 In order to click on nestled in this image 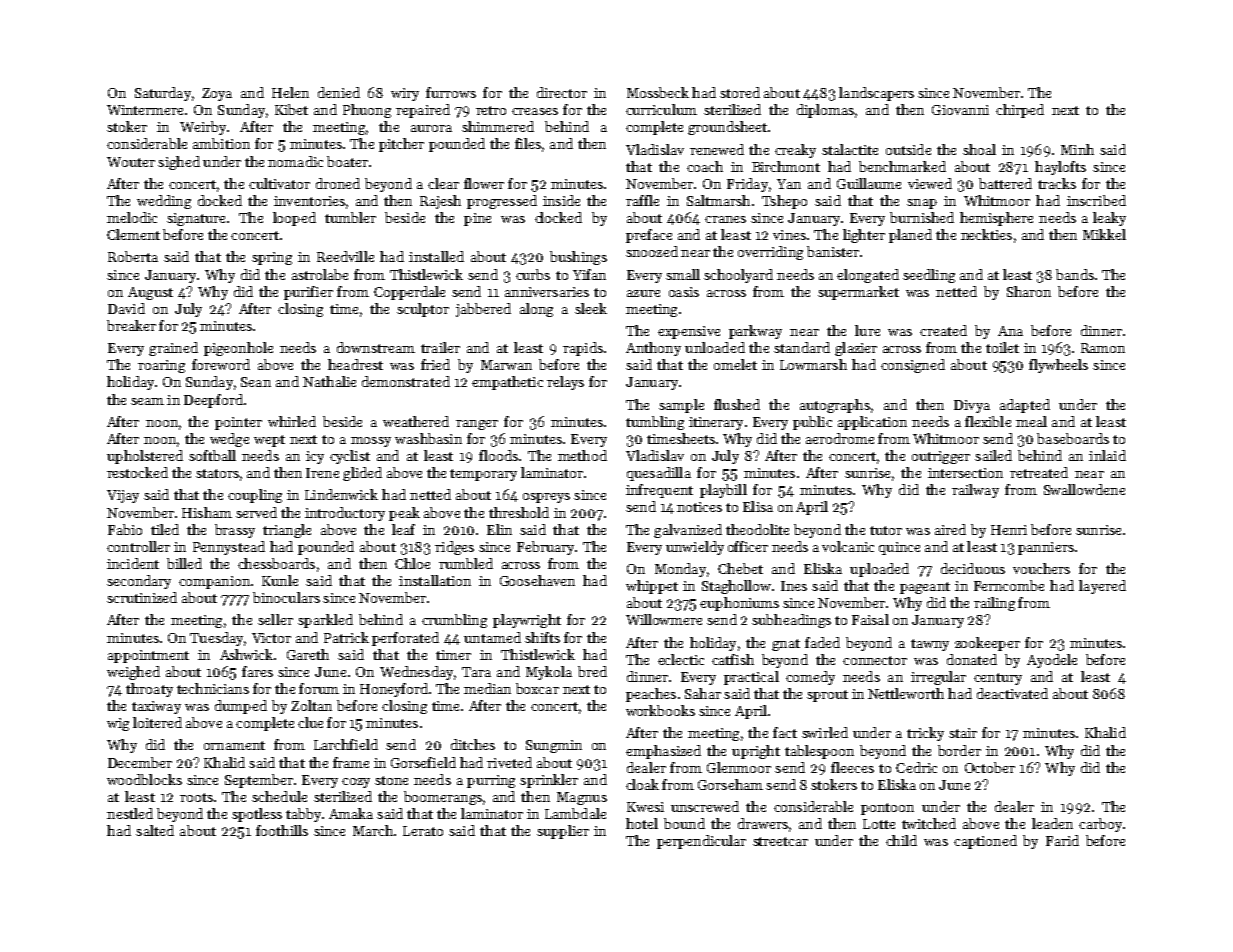, I will do `click(130, 813)`.
